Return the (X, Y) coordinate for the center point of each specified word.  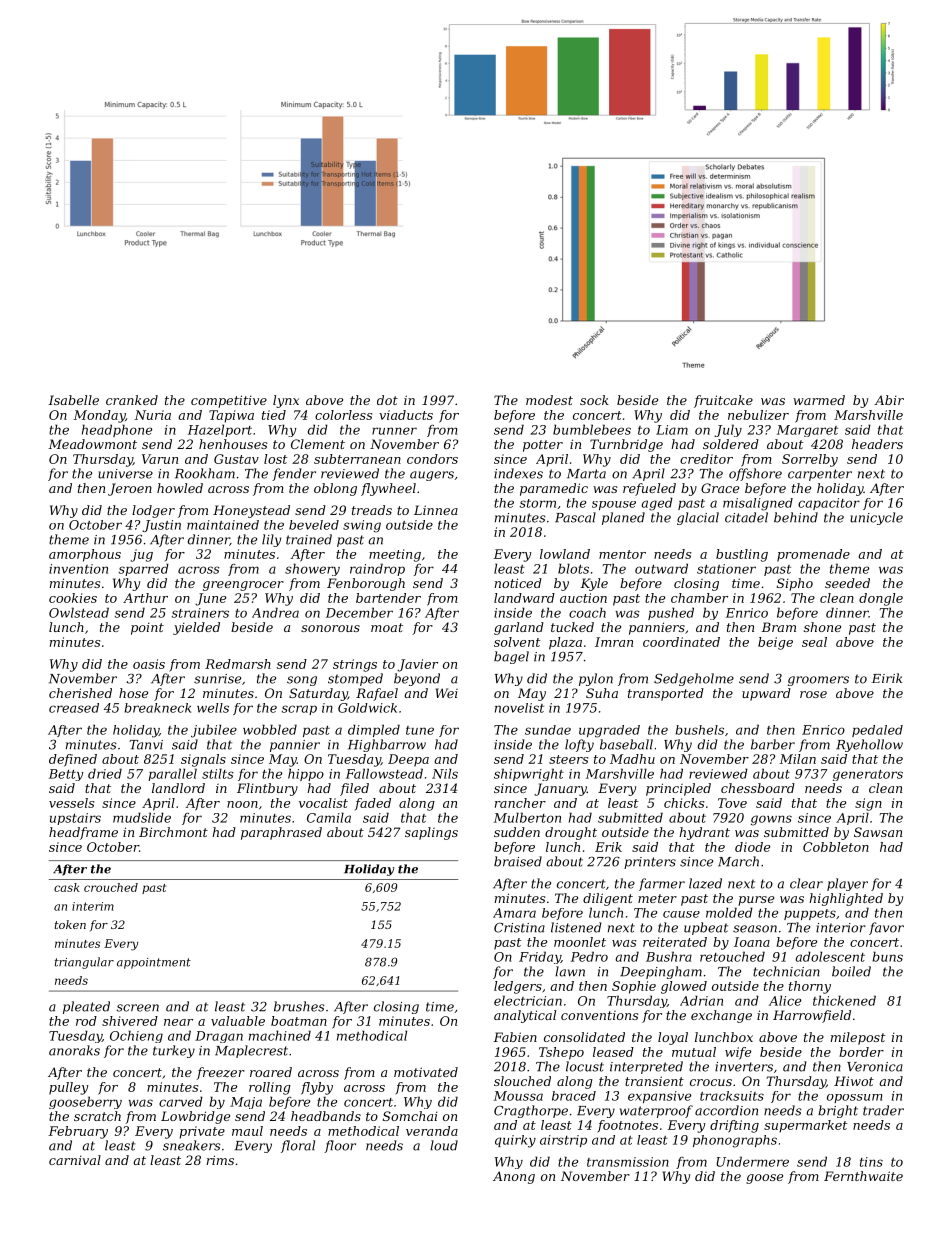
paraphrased (281, 833)
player (847, 884)
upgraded (609, 731)
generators (868, 775)
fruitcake (723, 401)
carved (181, 1101)
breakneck (157, 708)
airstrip (563, 1141)
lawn (570, 971)
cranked (132, 400)
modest (549, 400)
